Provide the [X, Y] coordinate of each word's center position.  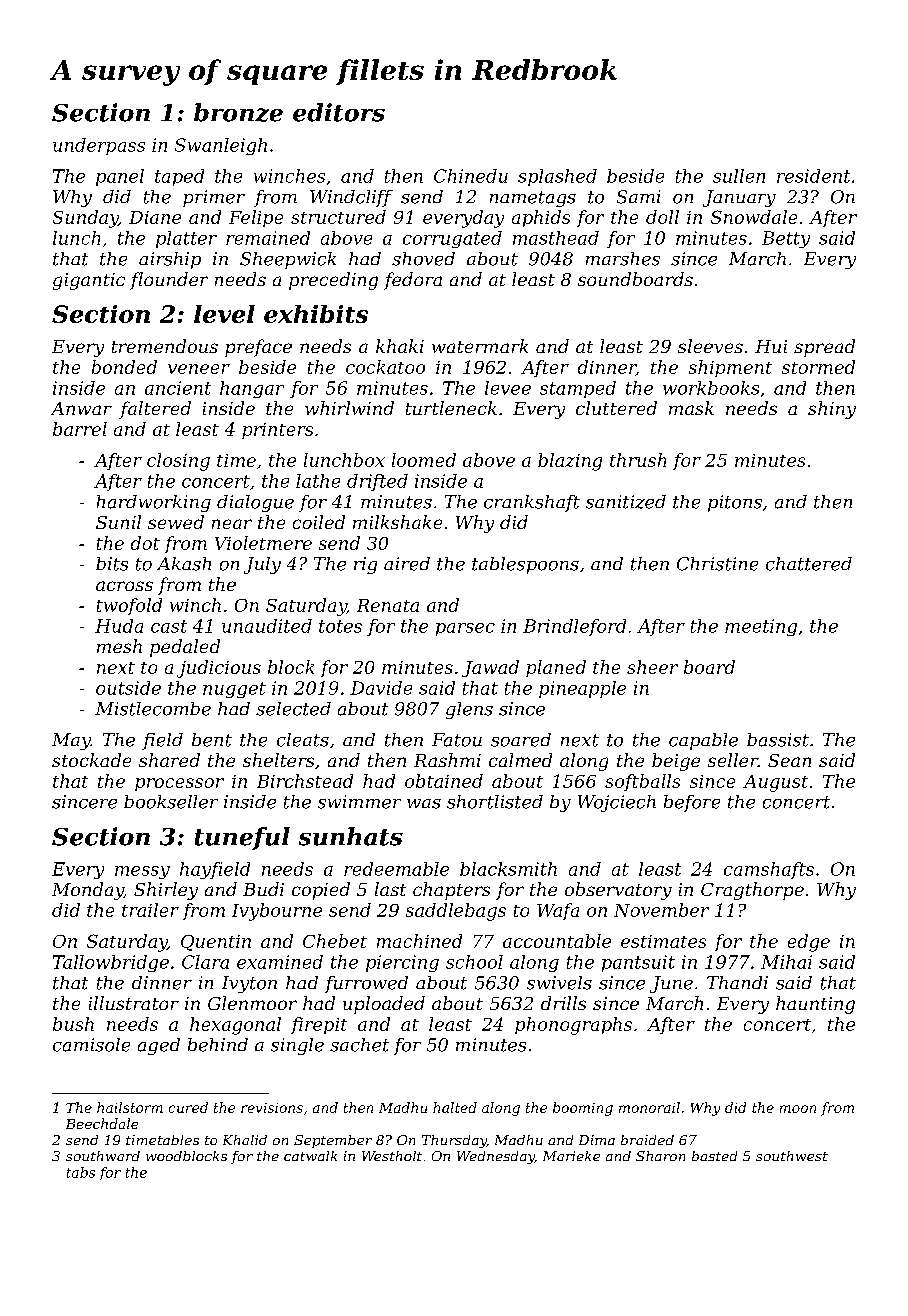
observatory [618, 891]
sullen [739, 176]
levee [508, 388]
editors [339, 112]
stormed [818, 367]
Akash [184, 564]
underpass [99, 146]
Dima [597, 1140]
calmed [520, 760]
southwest [792, 1156]
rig [365, 565]
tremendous [165, 346]
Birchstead [305, 781]
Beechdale [102, 1123]
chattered [809, 564]
